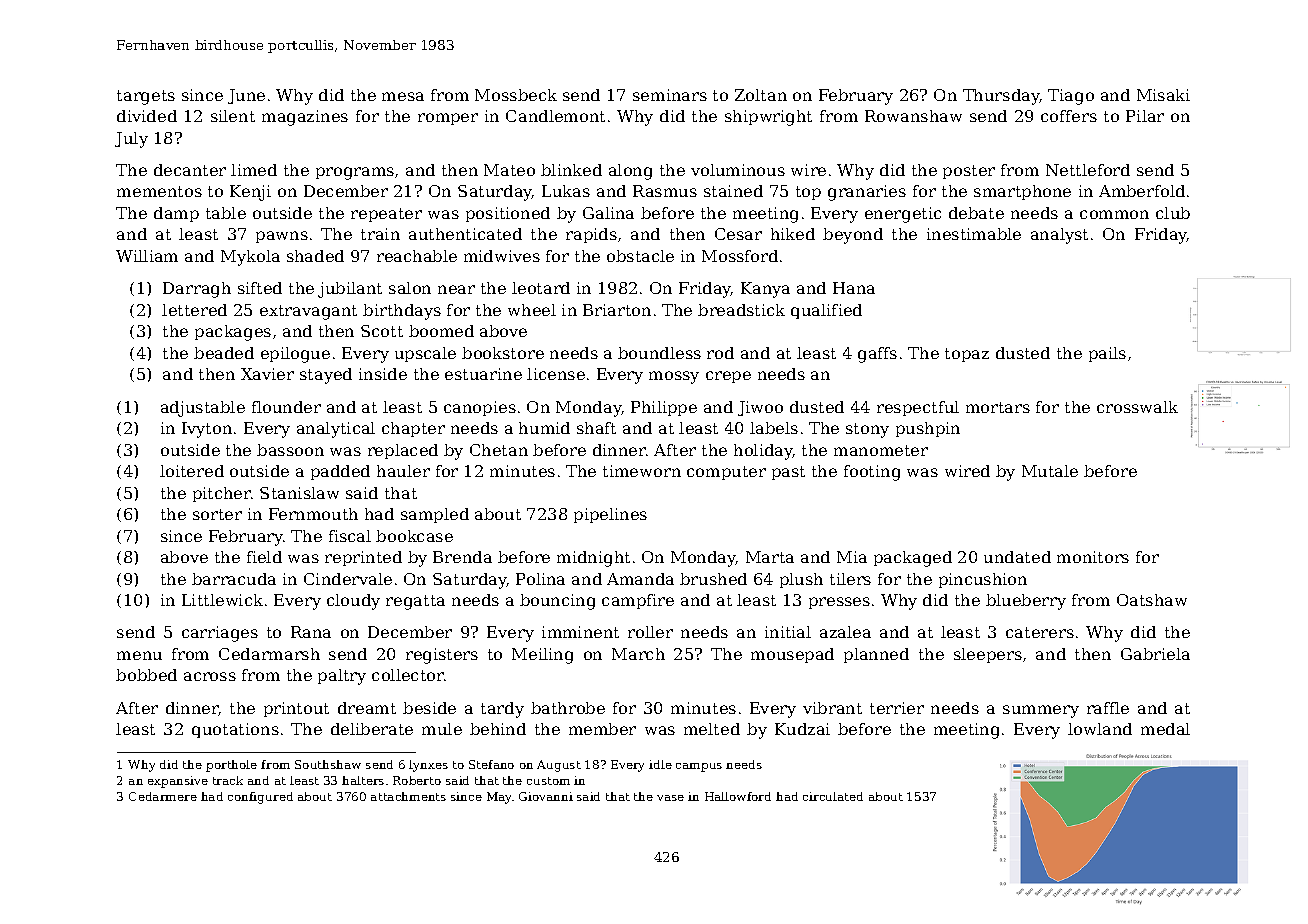  I want to click on quotations, so click(235, 730).
